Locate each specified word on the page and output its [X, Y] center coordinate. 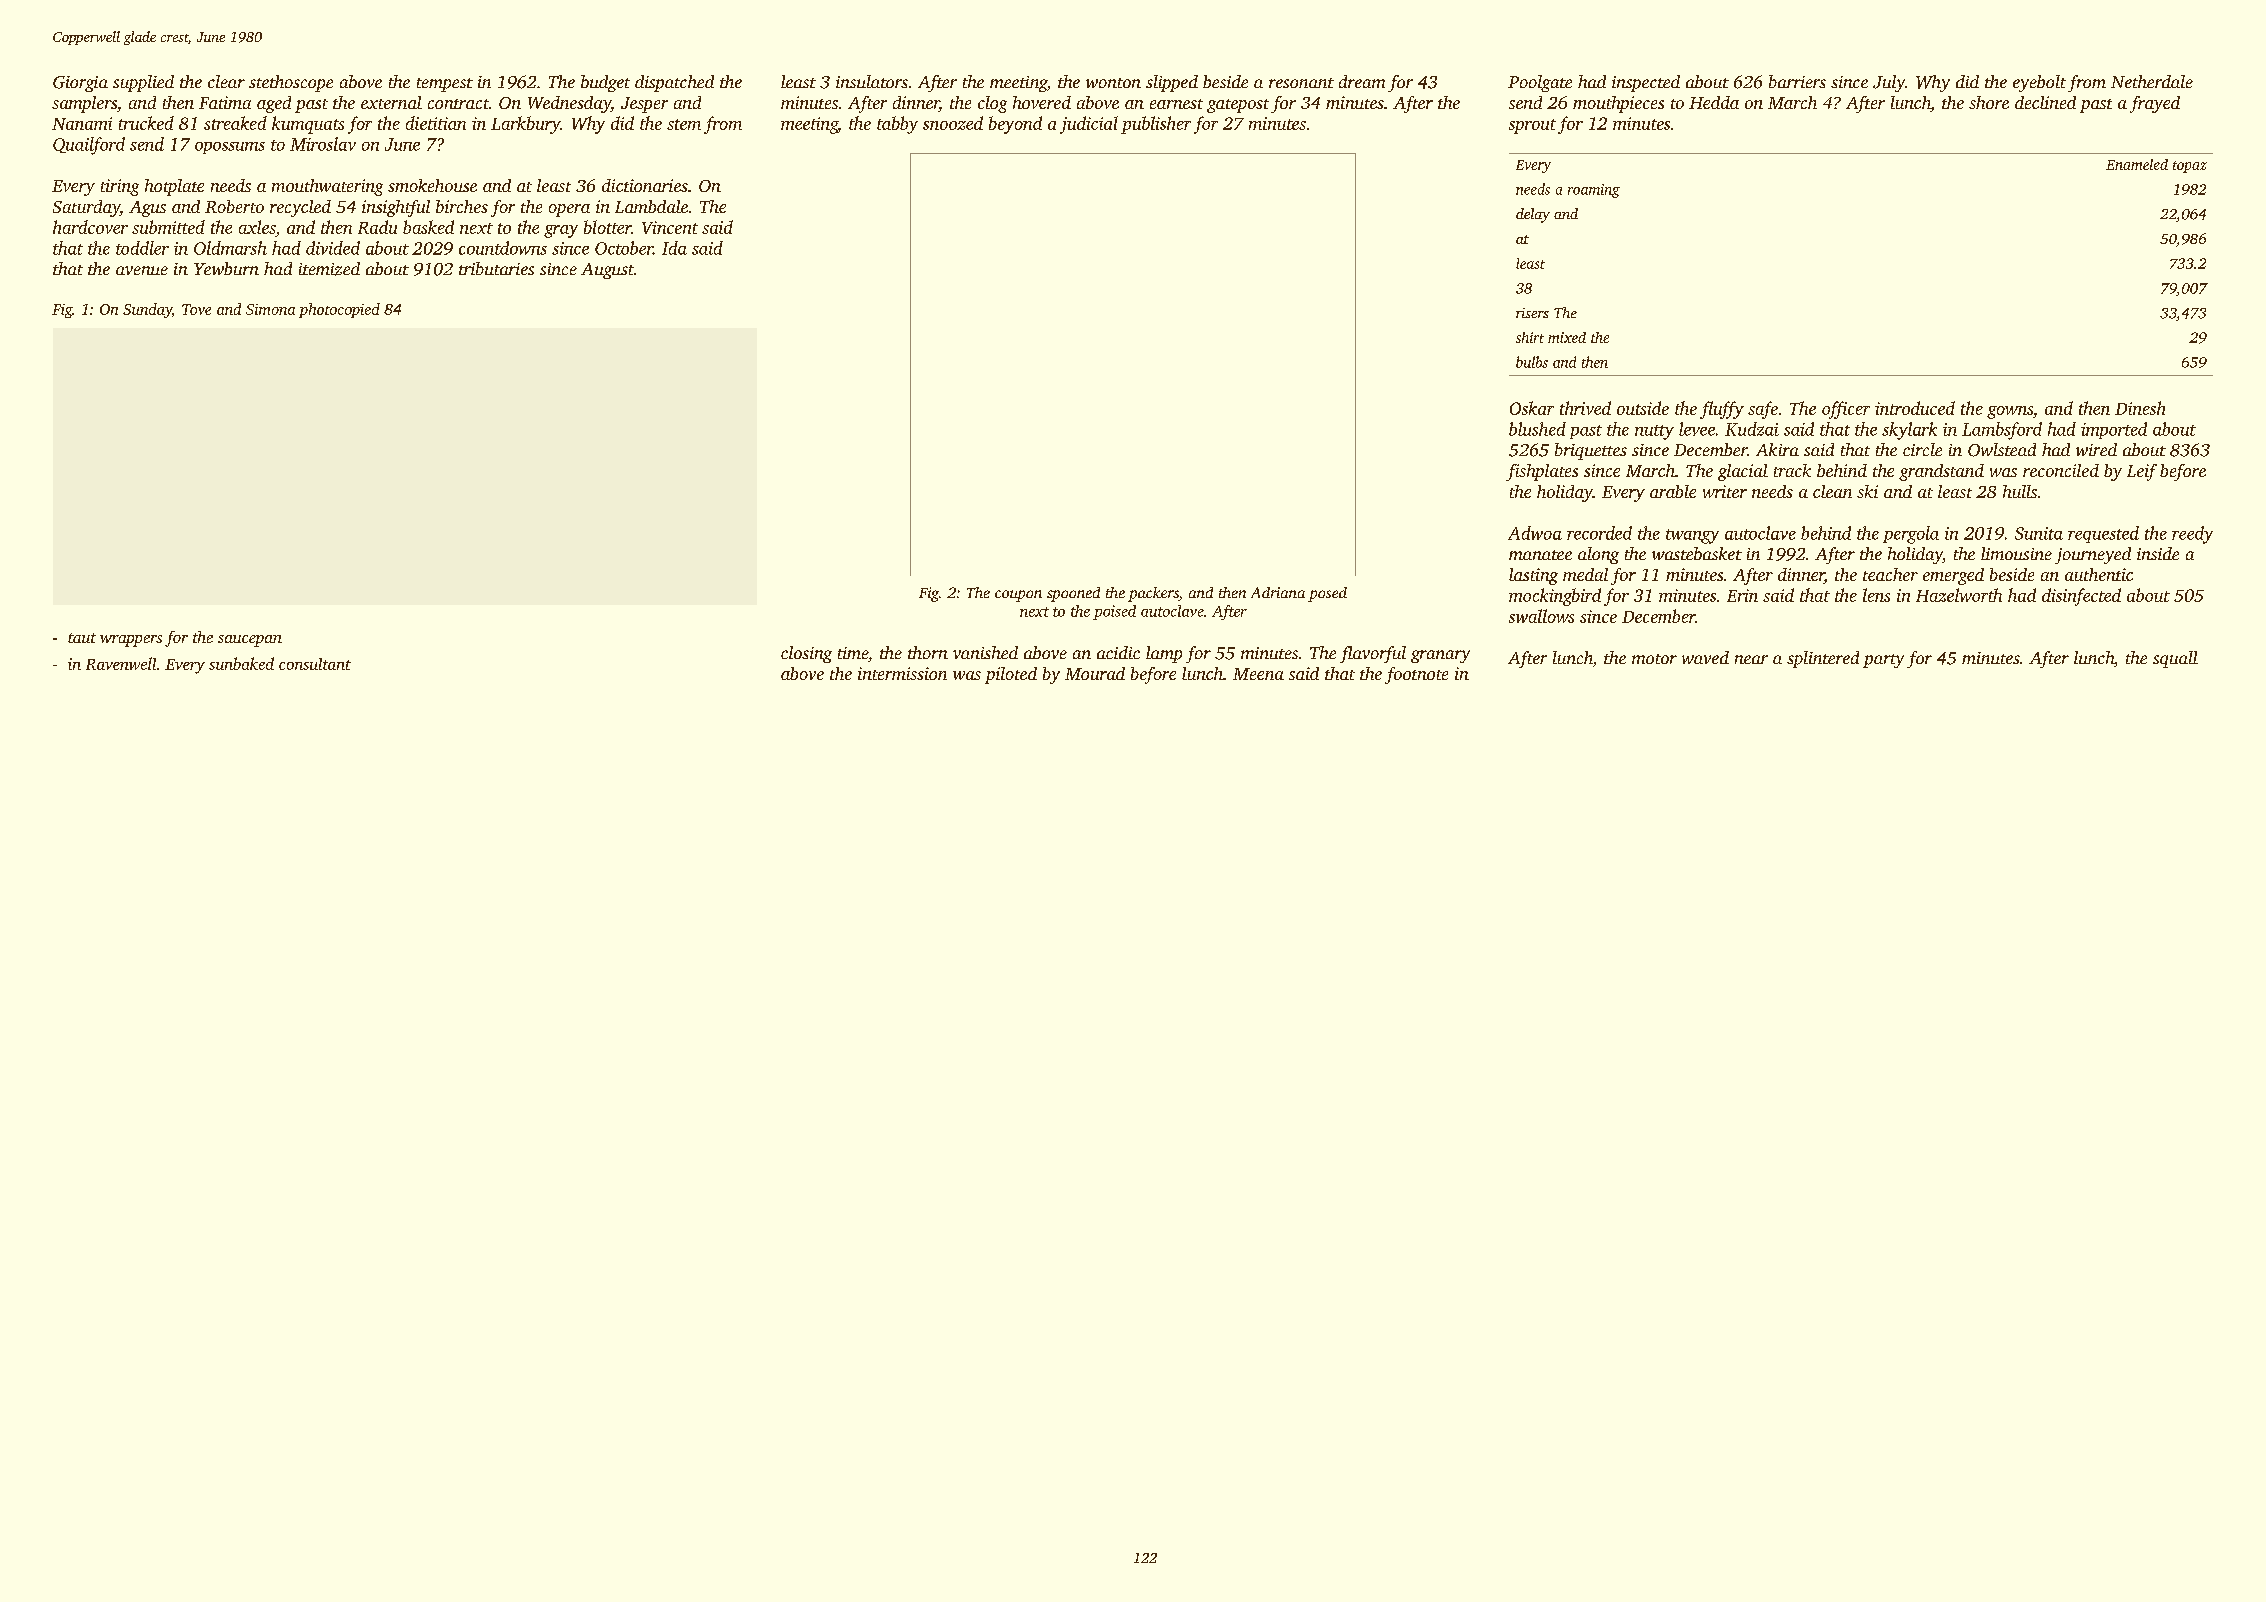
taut [82, 638]
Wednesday [569, 104]
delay [1533, 215]
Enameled [2137, 164]
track [1792, 470]
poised [1114, 612]
